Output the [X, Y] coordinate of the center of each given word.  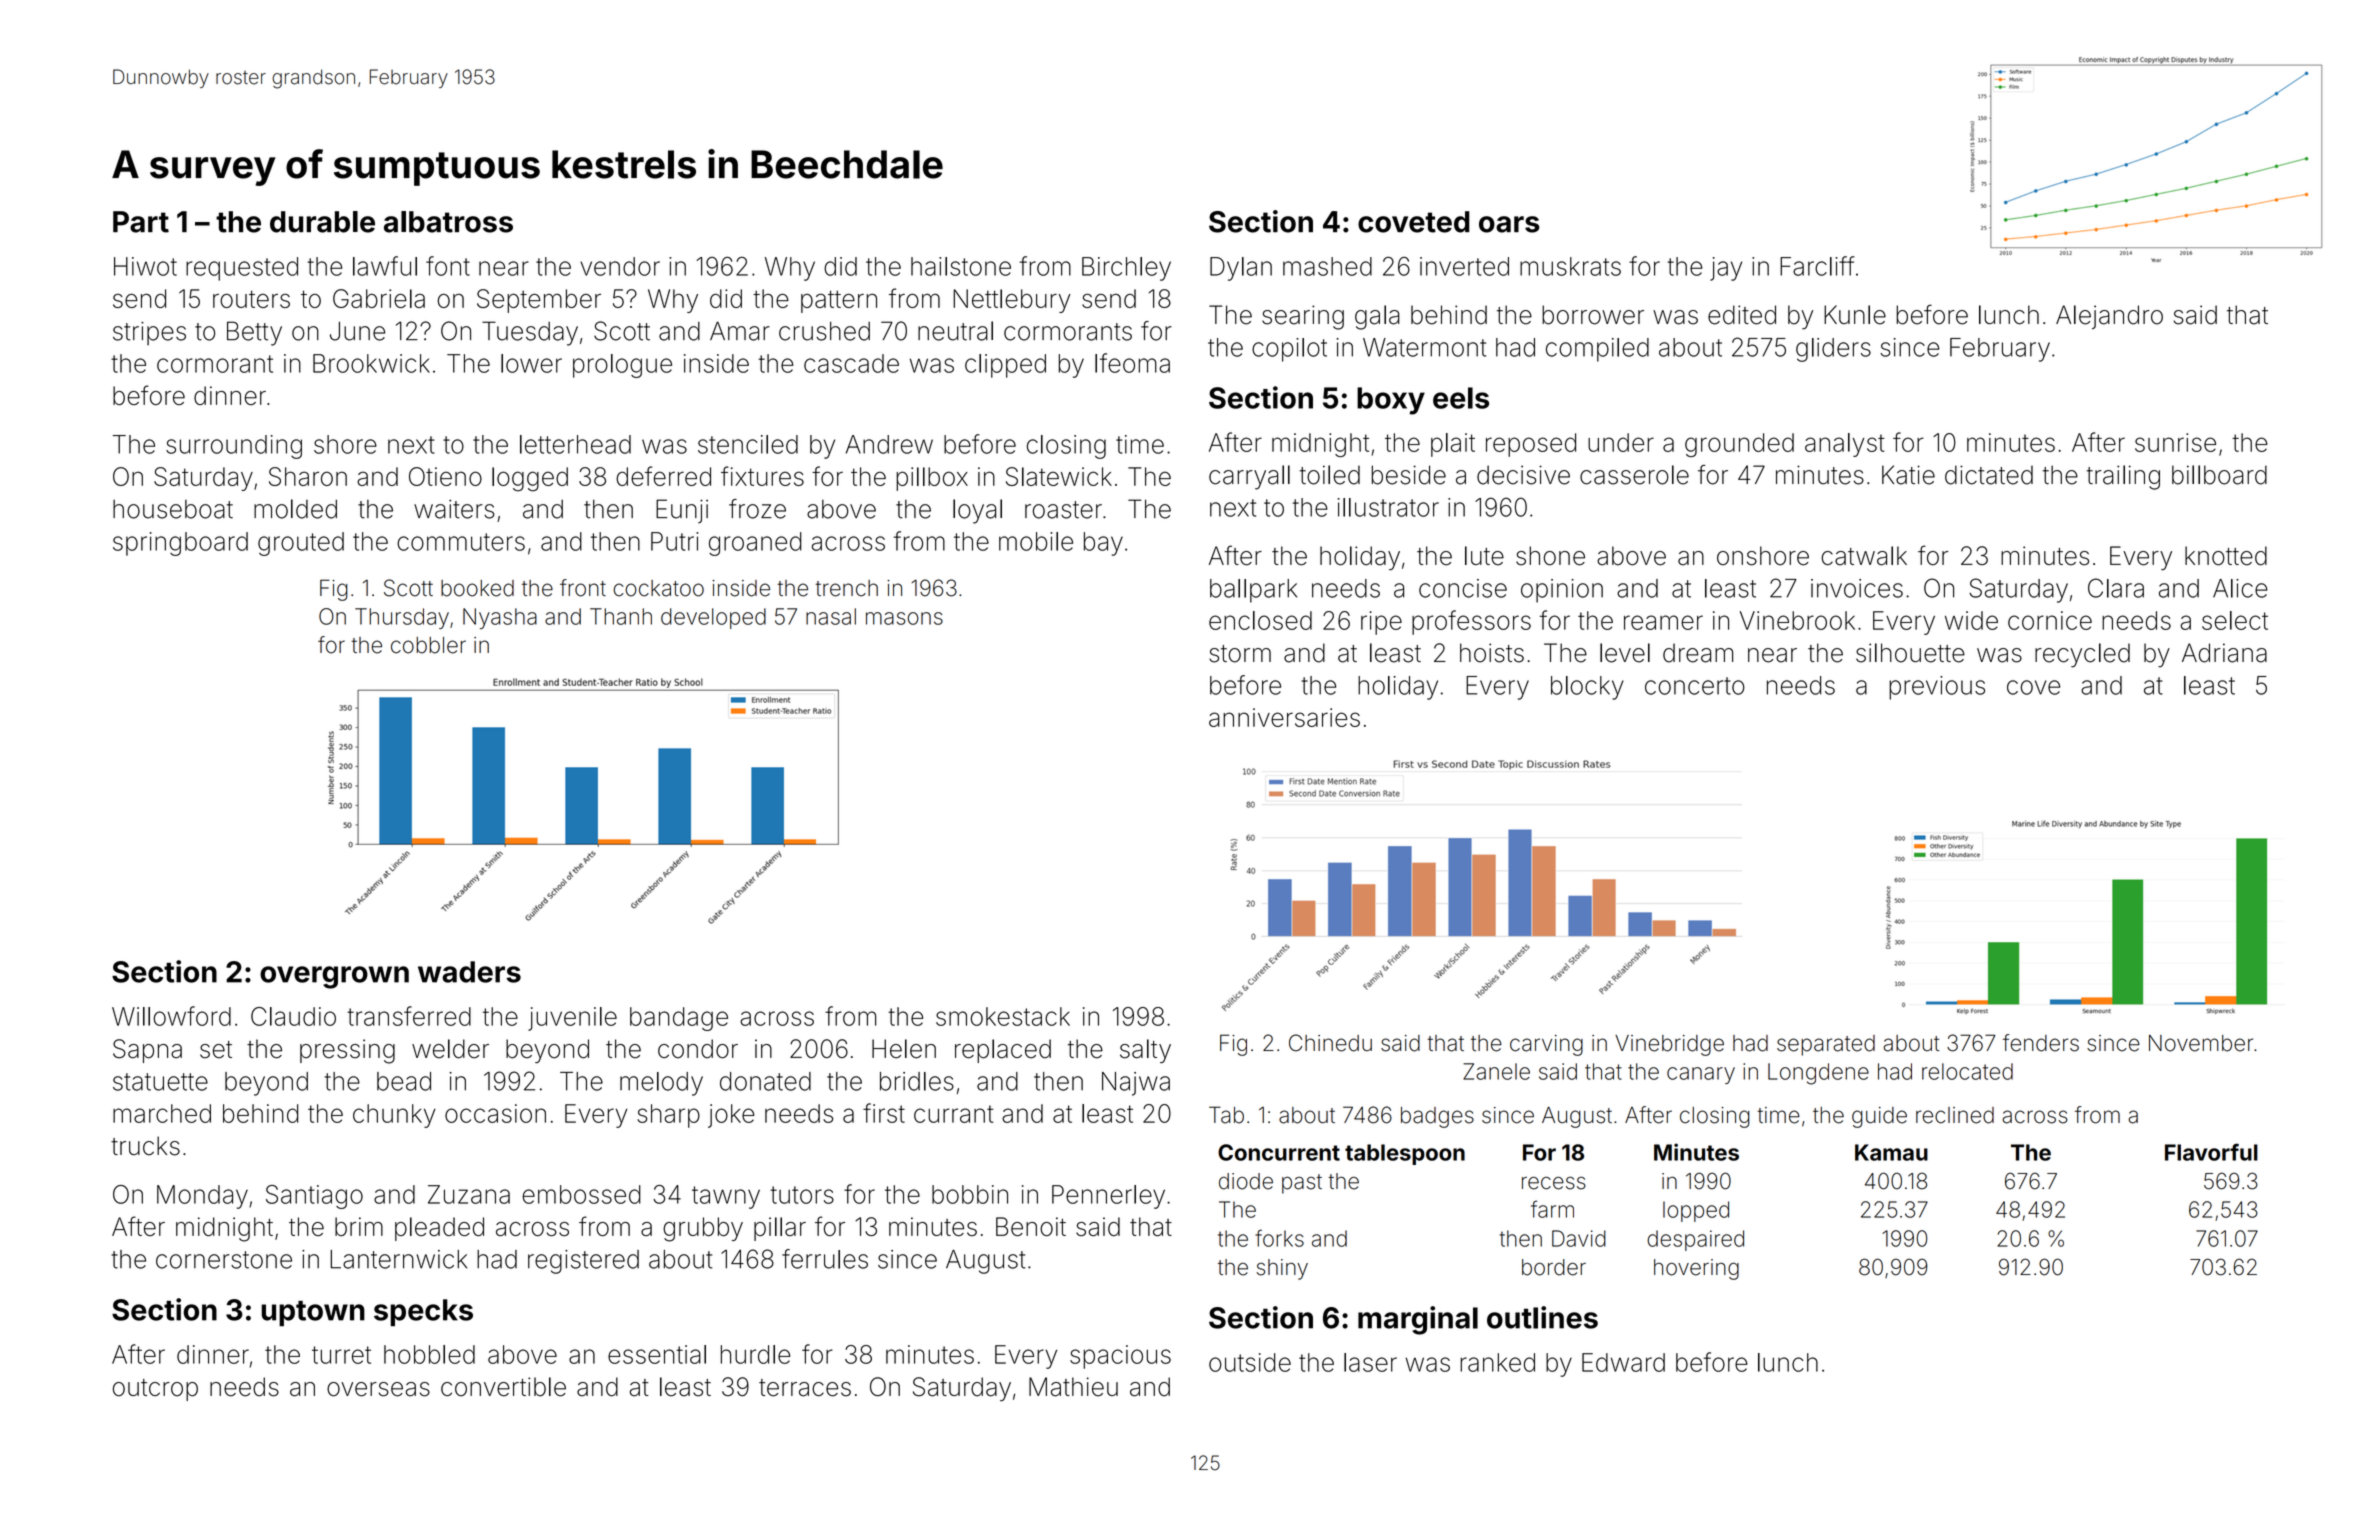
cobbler [428, 645]
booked [477, 588]
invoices [1857, 588]
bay [1103, 544]
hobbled [429, 1354]
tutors [802, 1195]
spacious [1120, 1357]
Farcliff [1817, 266]
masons [904, 618]
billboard [2219, 475]
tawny [726, 1197]
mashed [1327, 266]
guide [1879, 1117]
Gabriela [379, 298]
